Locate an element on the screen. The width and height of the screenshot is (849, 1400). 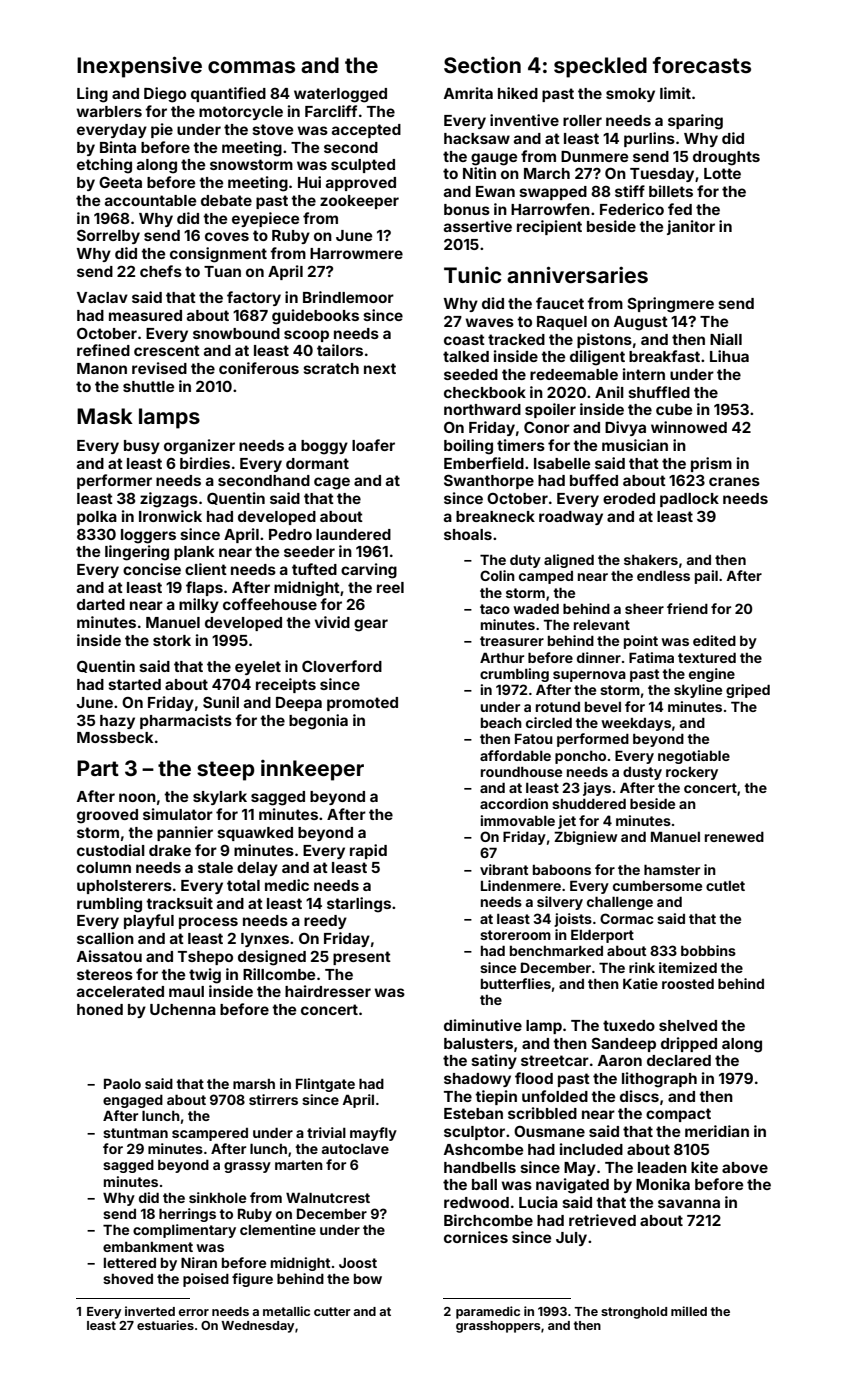
bobbins is located at coordinates (708, 950).
